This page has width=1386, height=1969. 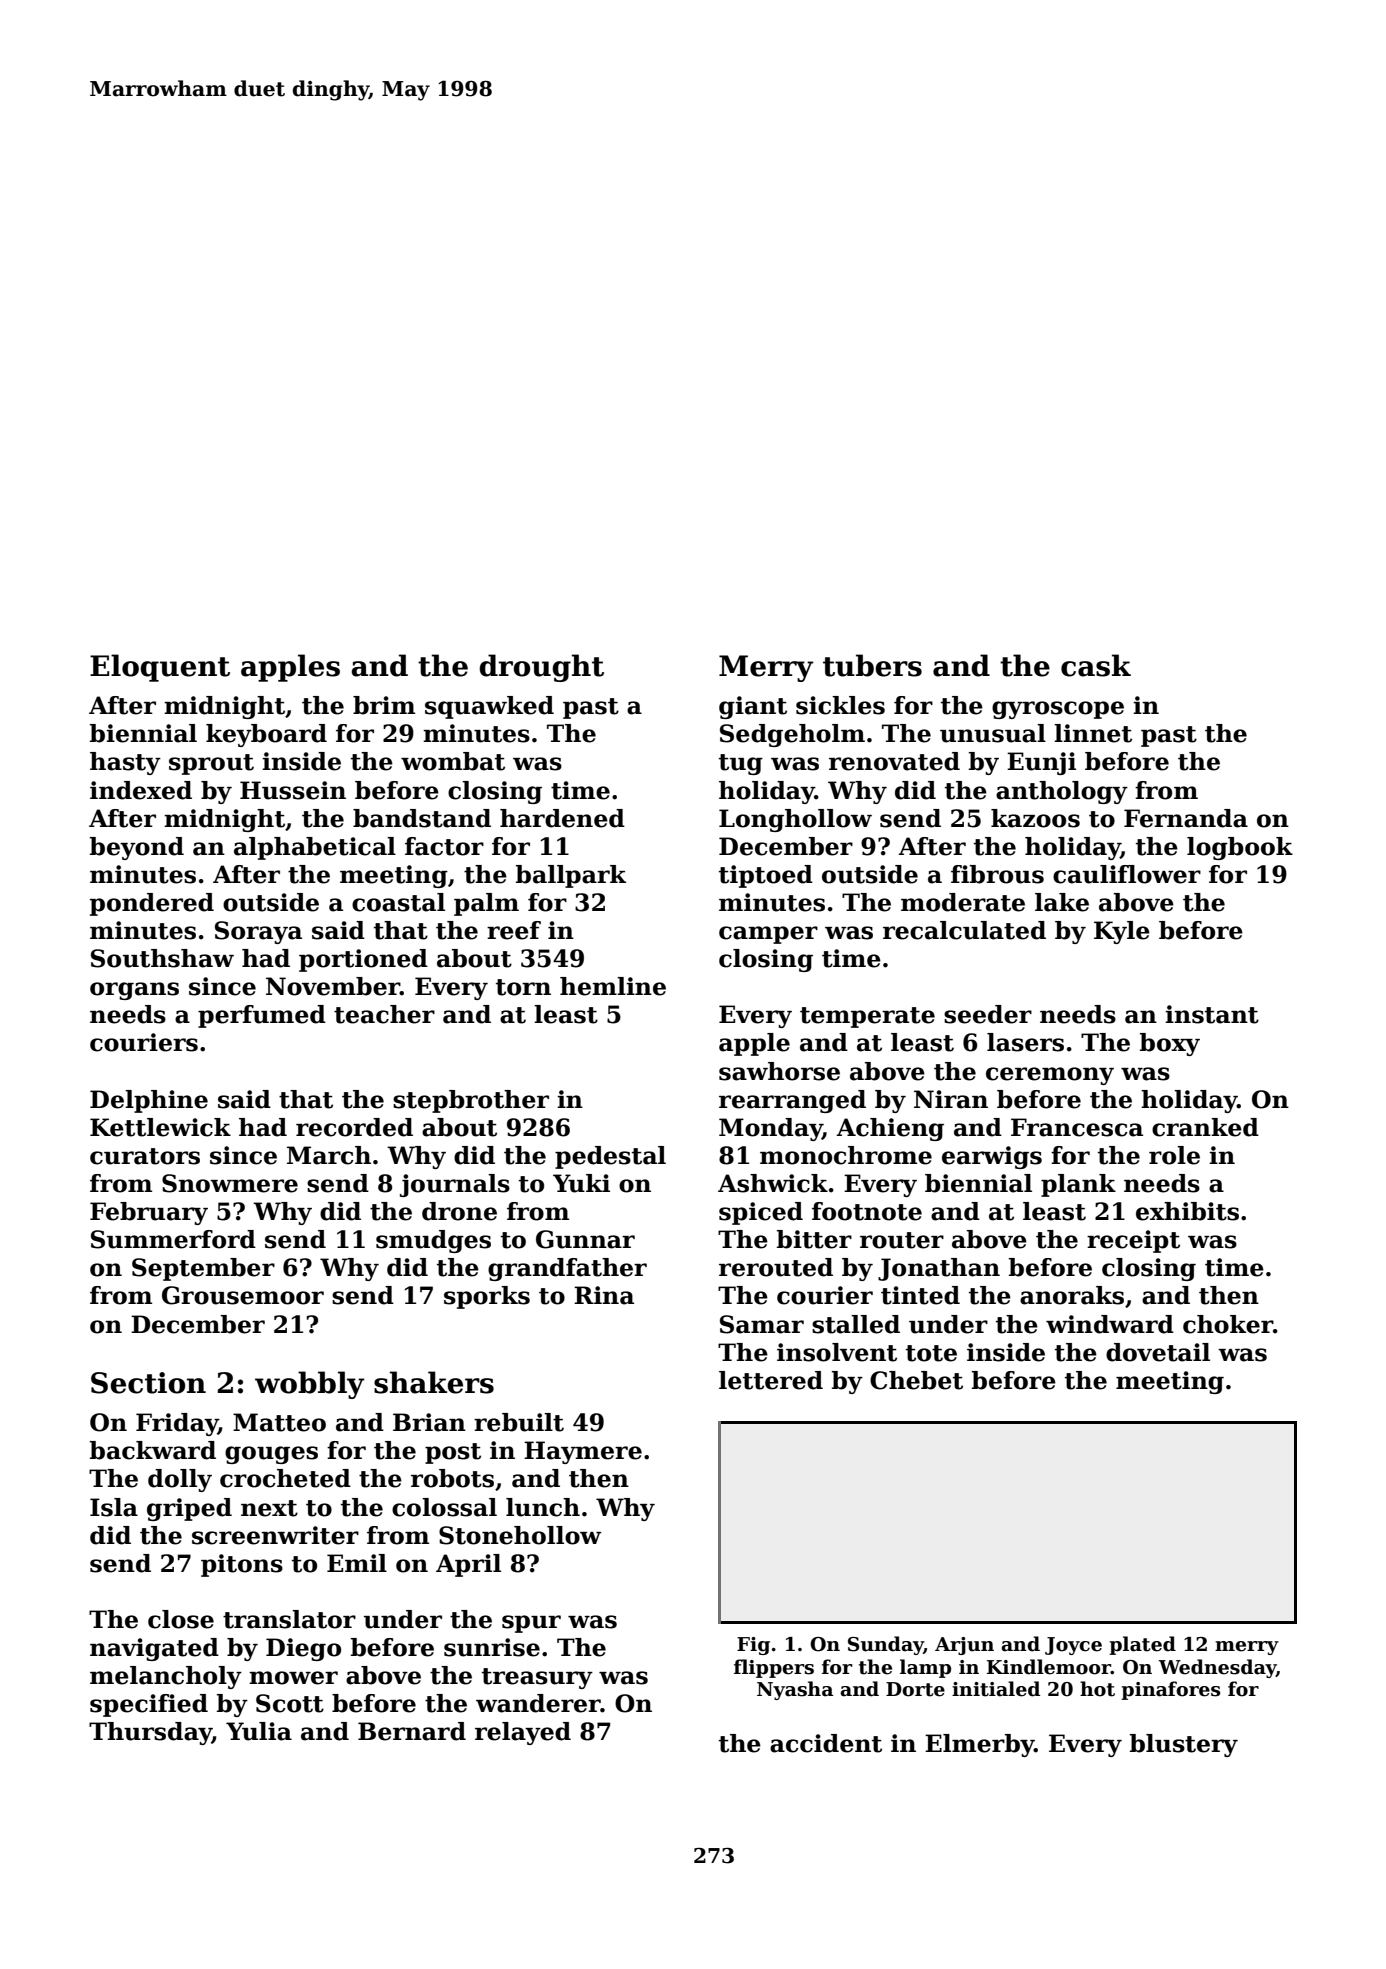 What do you see at coordinates (613, 986) in the page?
I see `hemline` at bounding box center [613, 986].
